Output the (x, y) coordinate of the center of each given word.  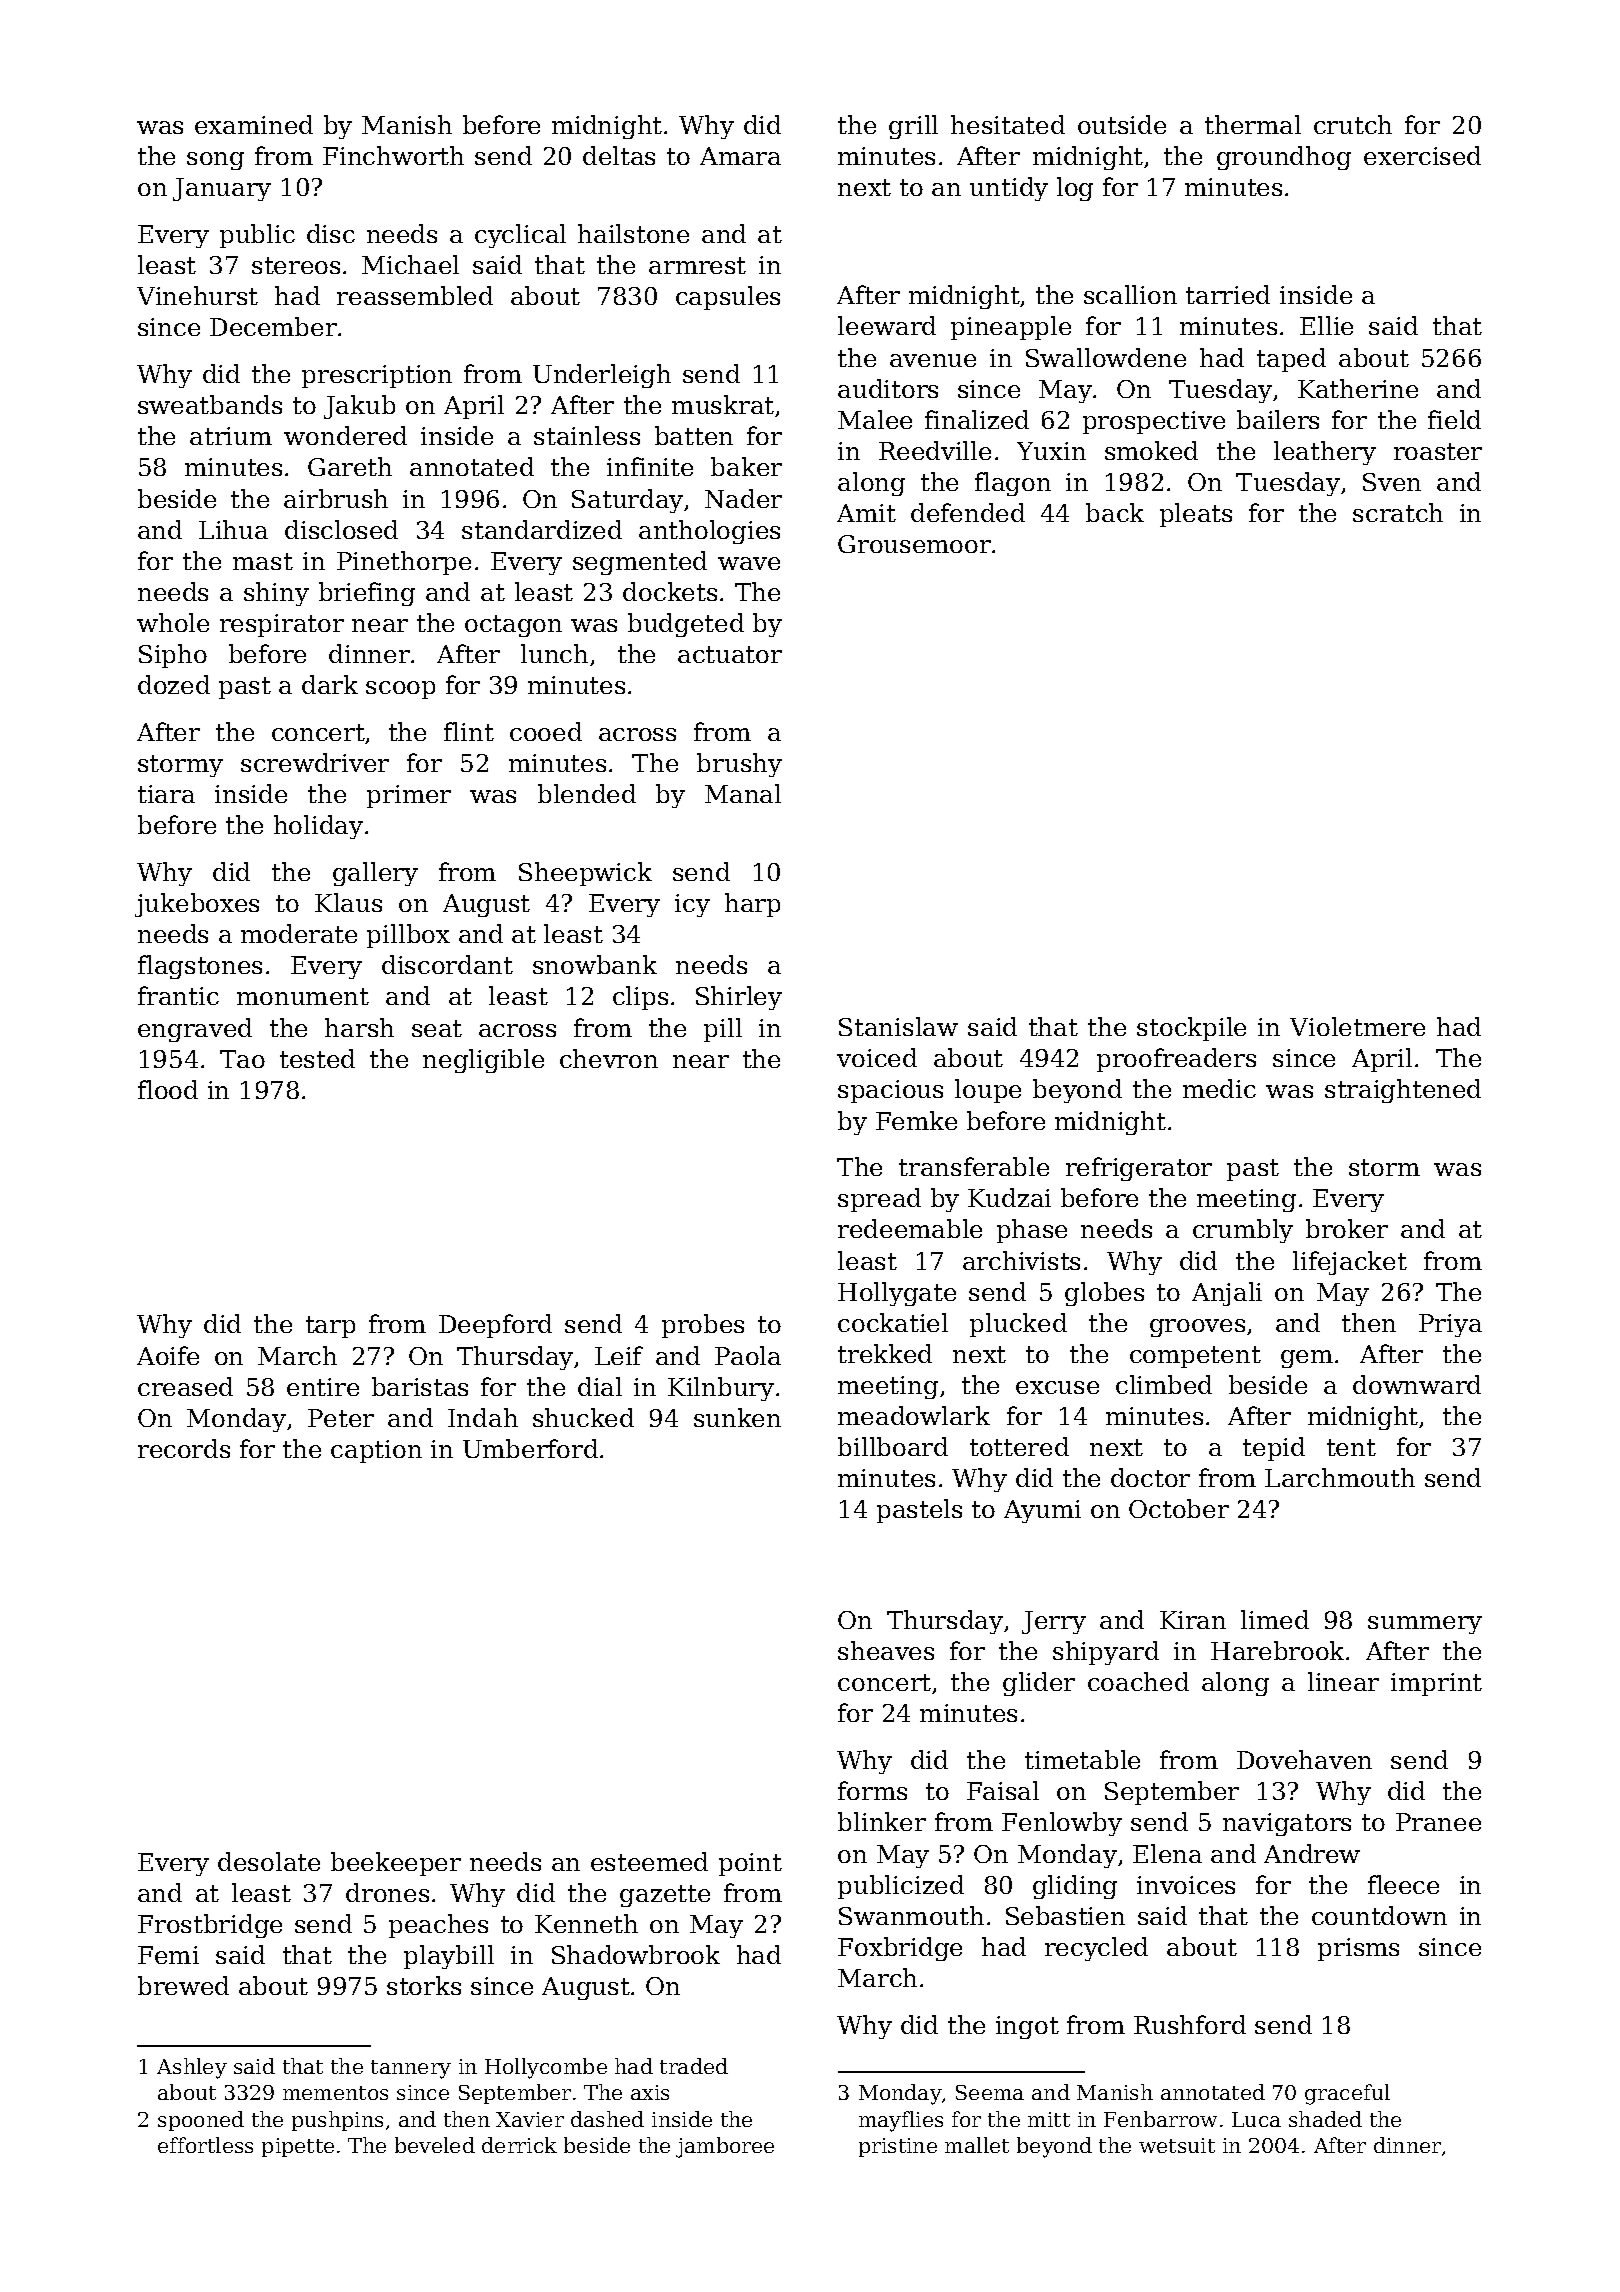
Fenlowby (1062, 1824)
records (184, 1448)
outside (1122, 124)
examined (254, 124)
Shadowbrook (636, 1954)
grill (913, 127)
